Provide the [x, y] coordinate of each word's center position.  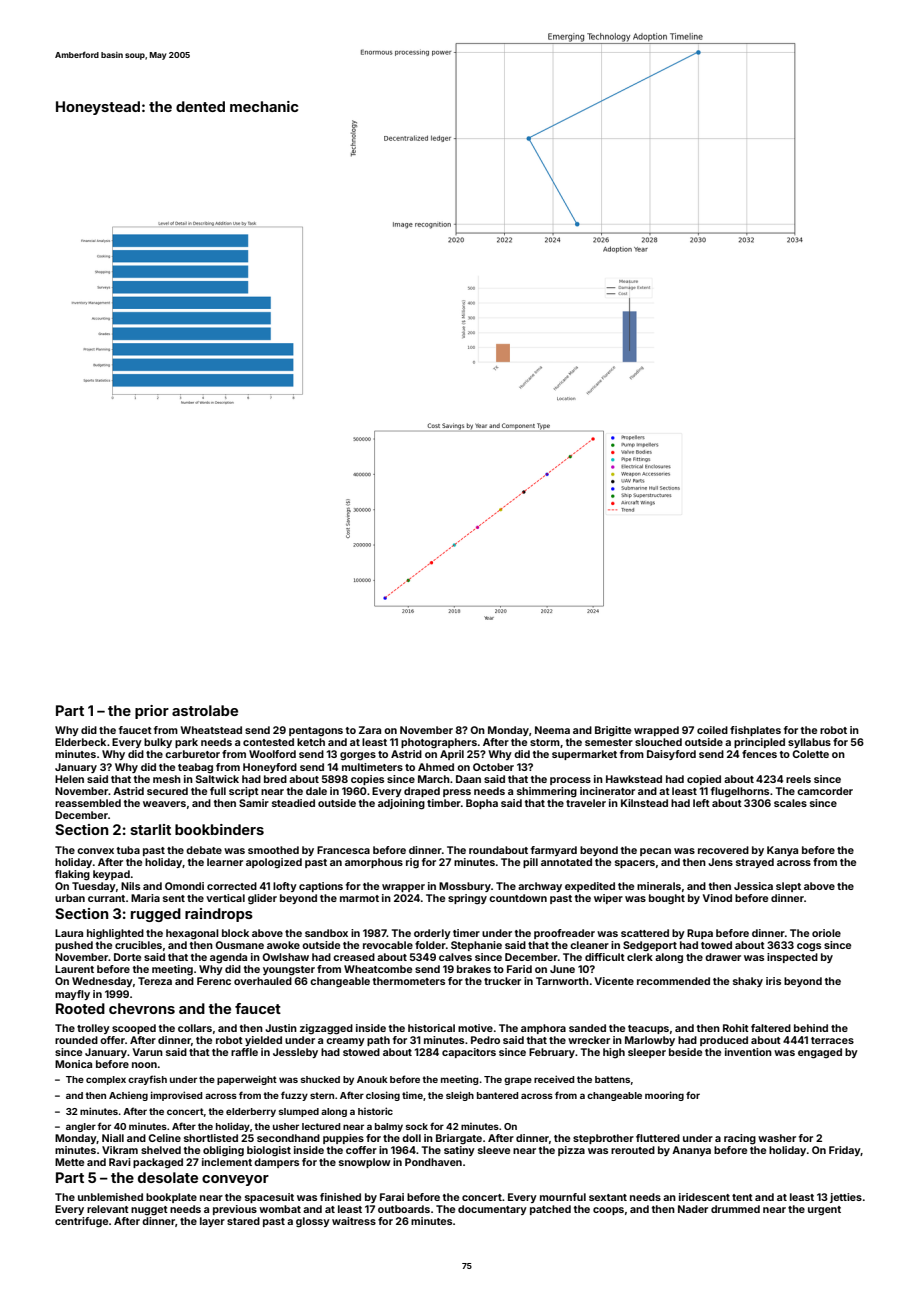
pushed [74, 946]
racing [740, 1139]
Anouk [372, 1079]
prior [152, 712]
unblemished [110, 1197]
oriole [826, 933]
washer [777, 1138]
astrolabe [205, 710]
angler [81, 1127]
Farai [392, 1197]
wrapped [656, 731]
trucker [502, 981]
